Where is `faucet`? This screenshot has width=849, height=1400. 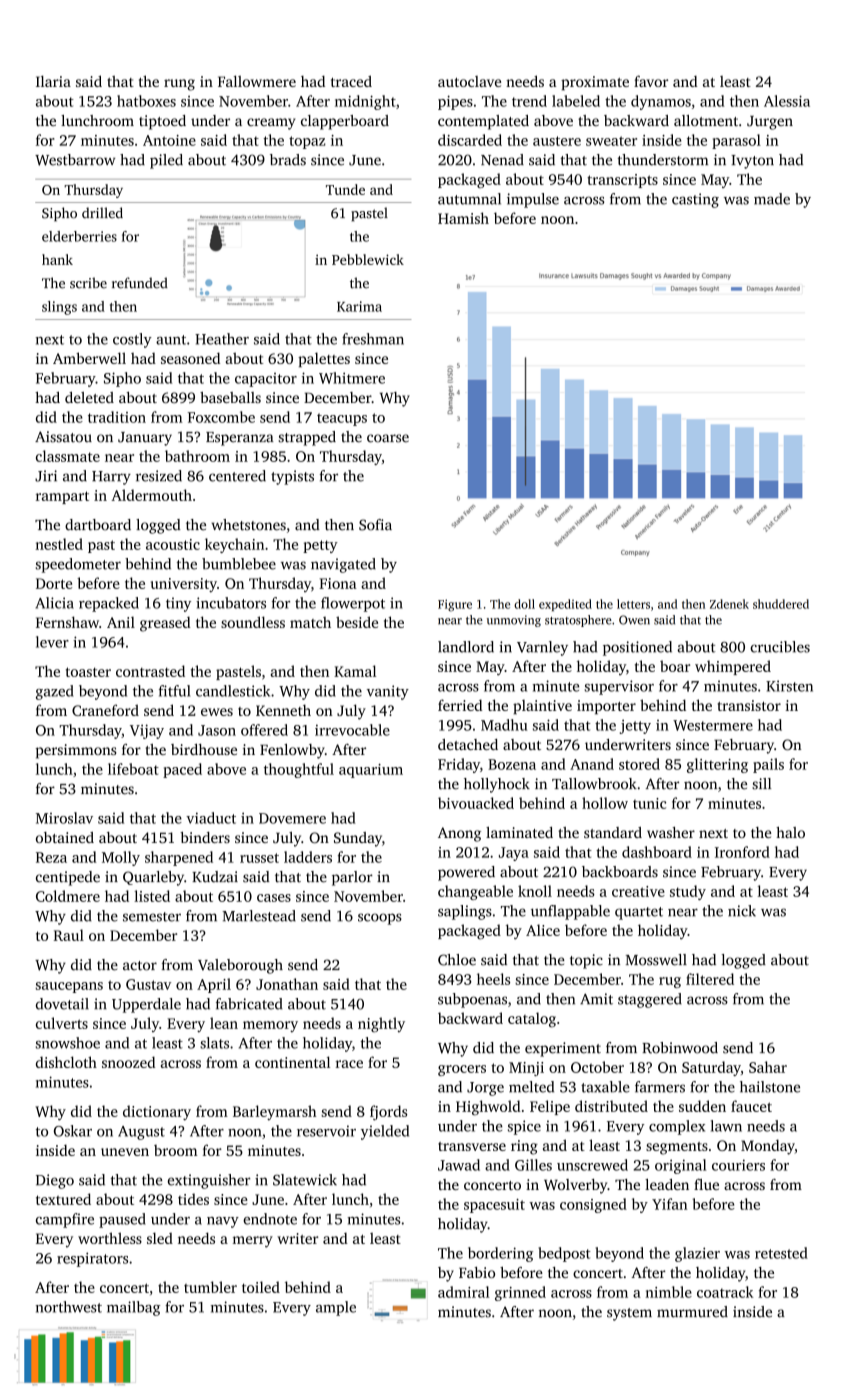
faucet is located at coordinates (751, 1106).
